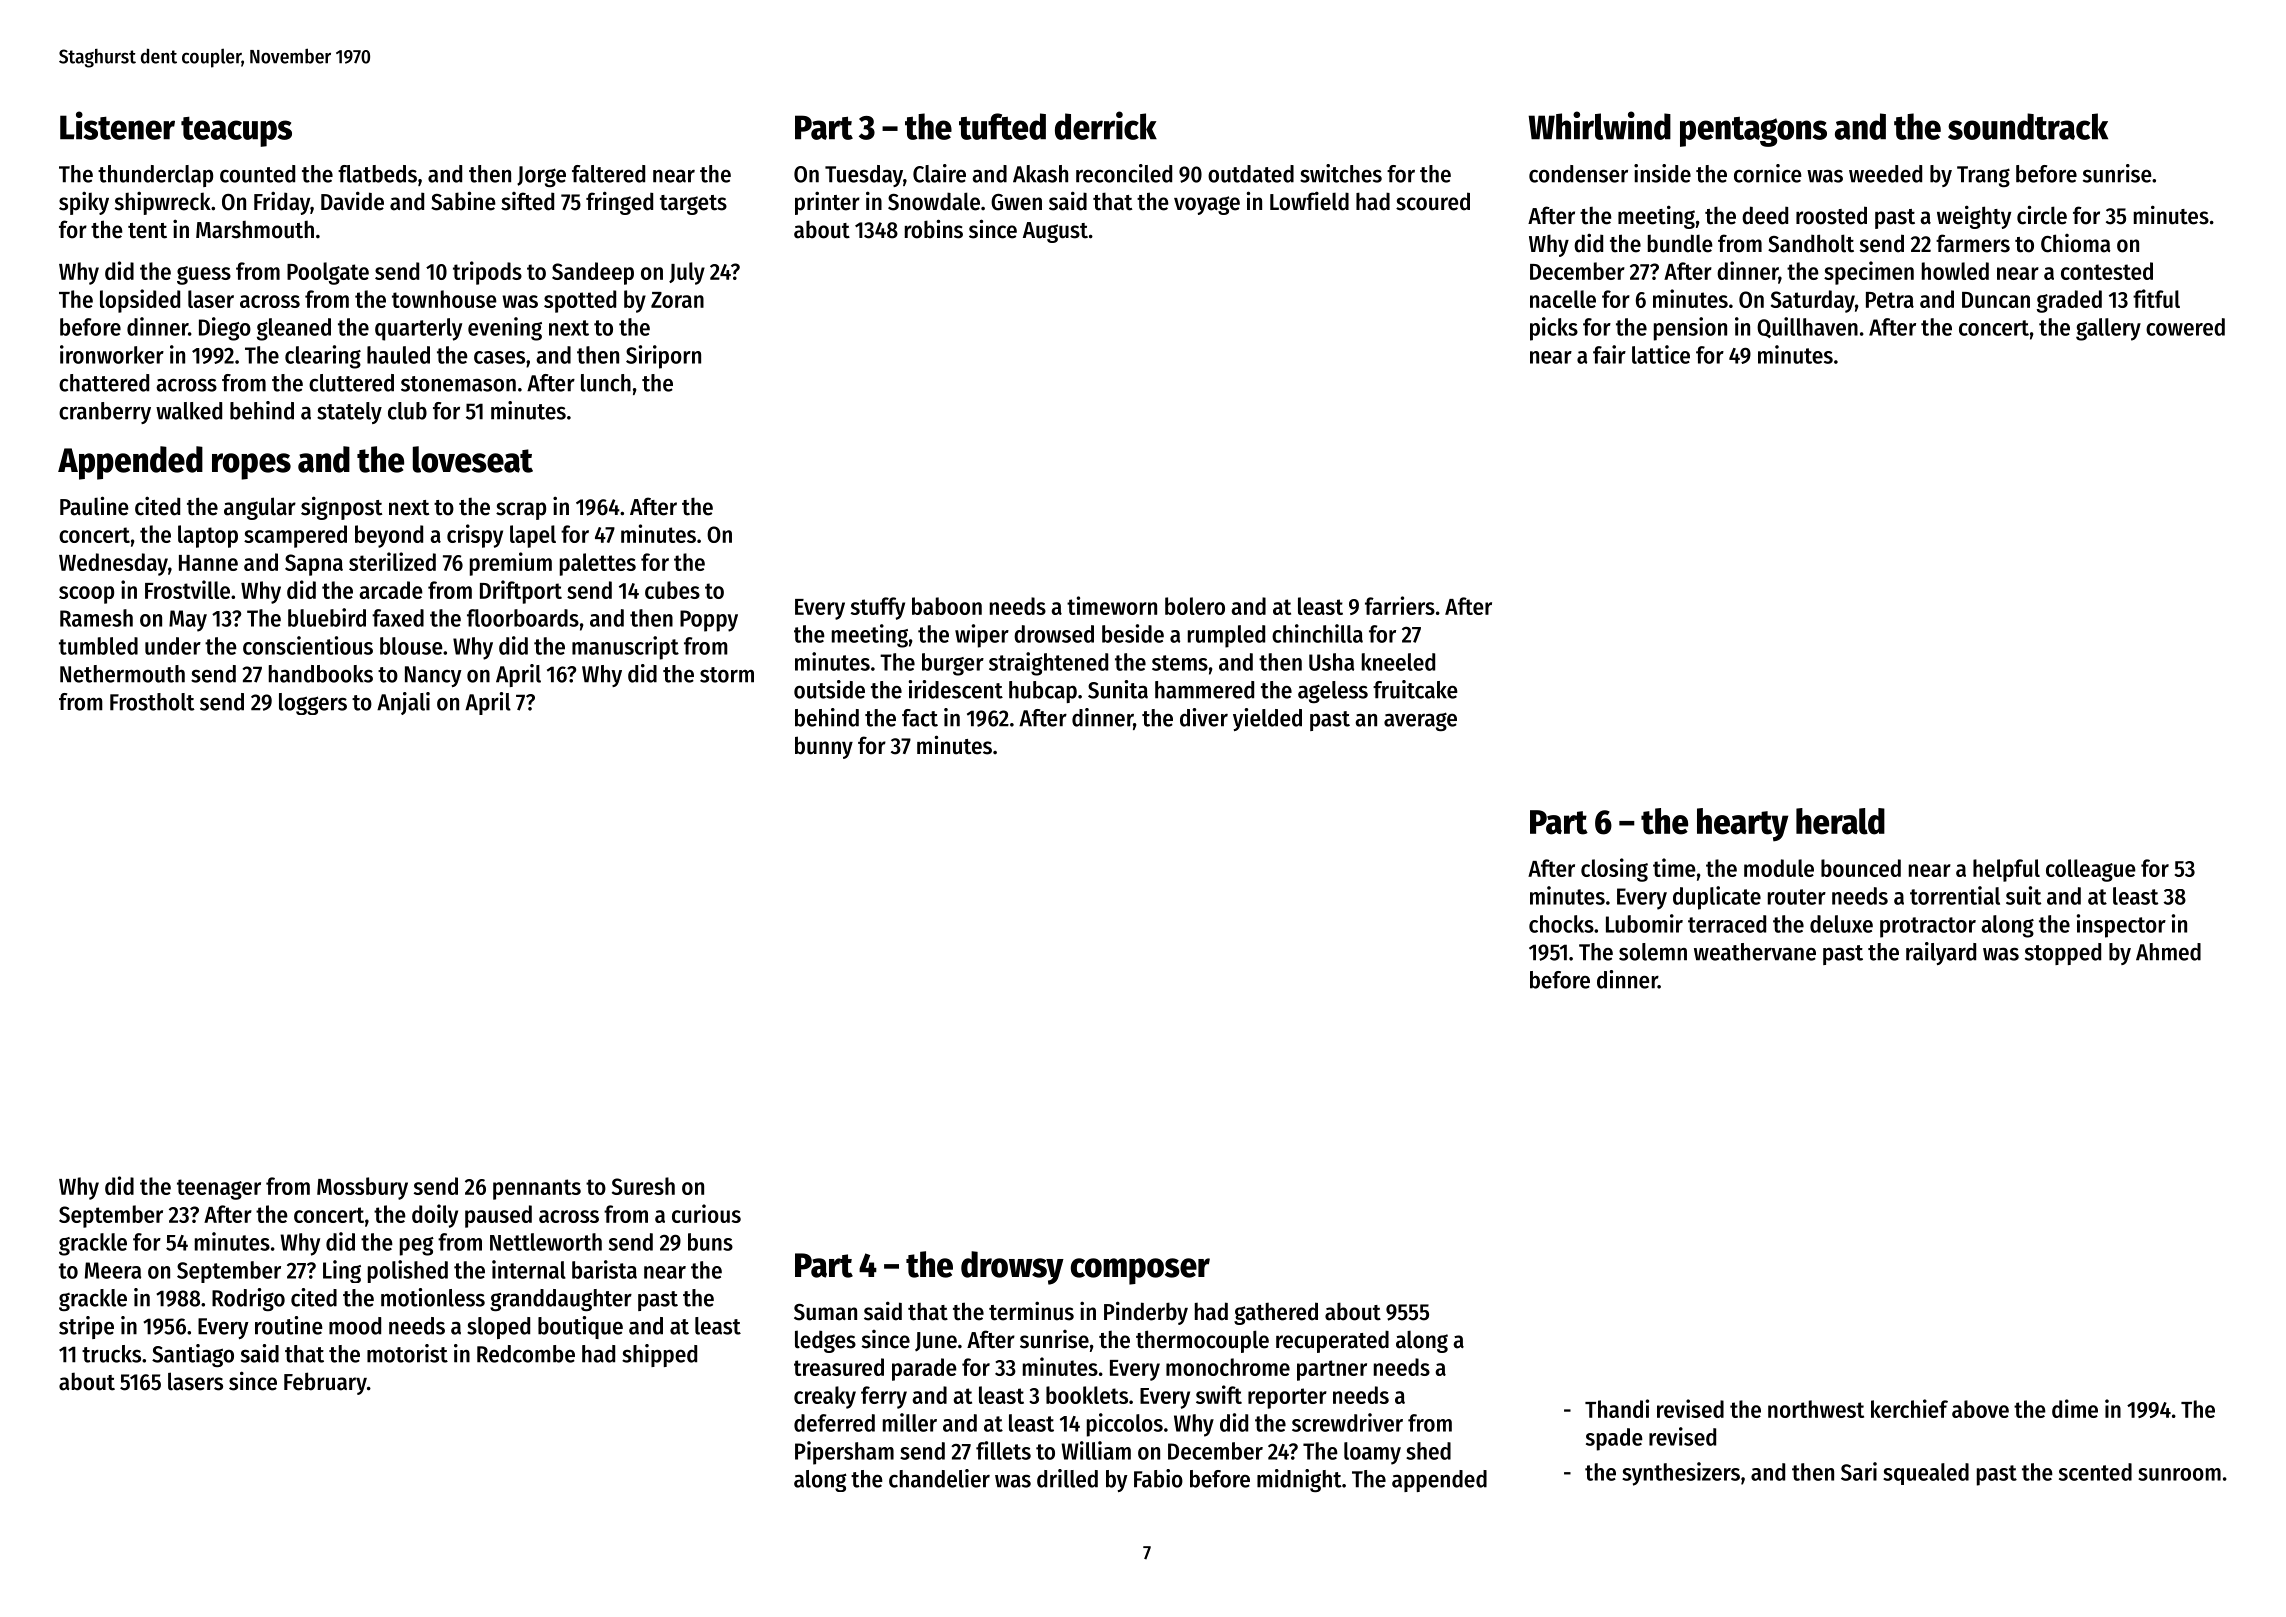  I want to click on Mossbury, so click(362, 1188).
